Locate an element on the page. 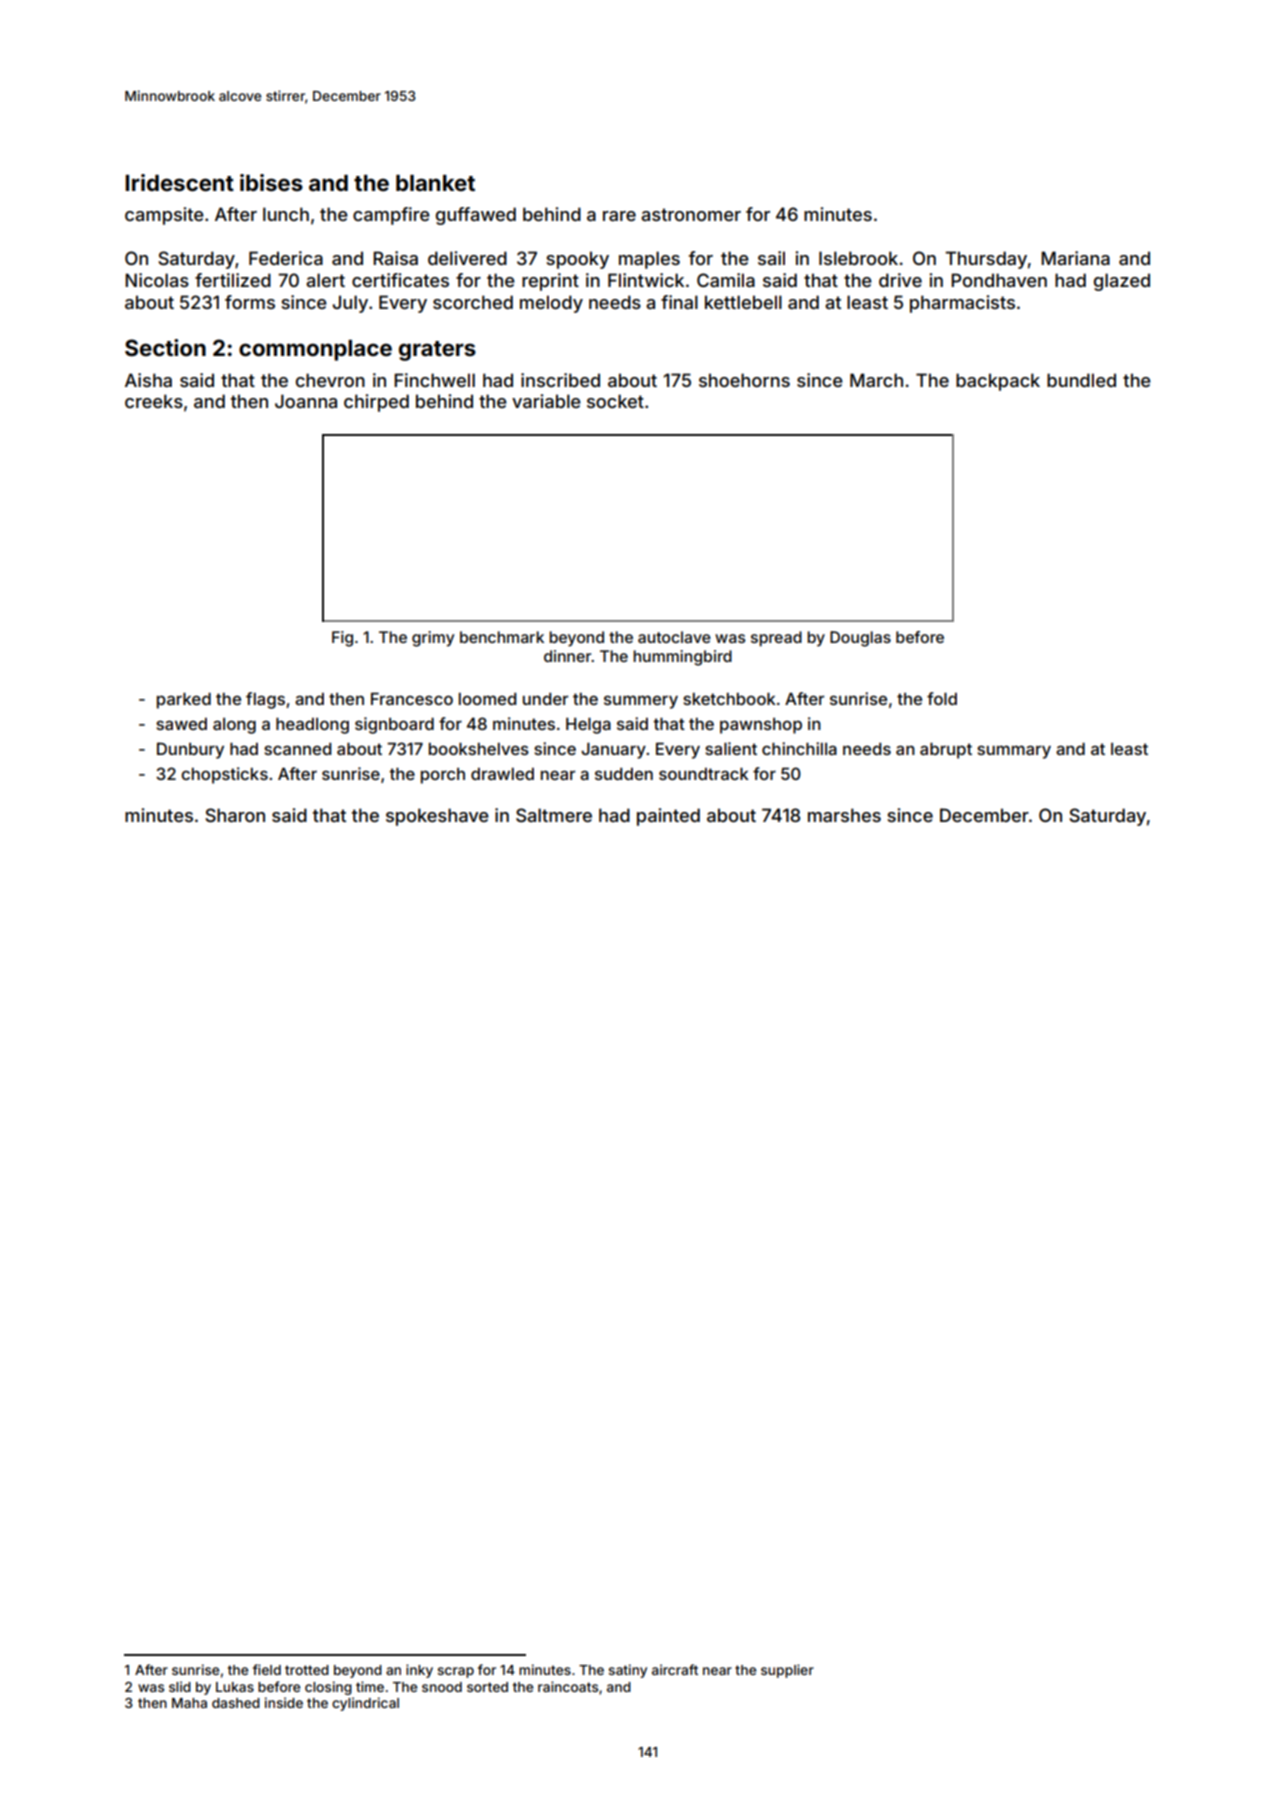  pharmacists is located at coordinates (962, 304).
